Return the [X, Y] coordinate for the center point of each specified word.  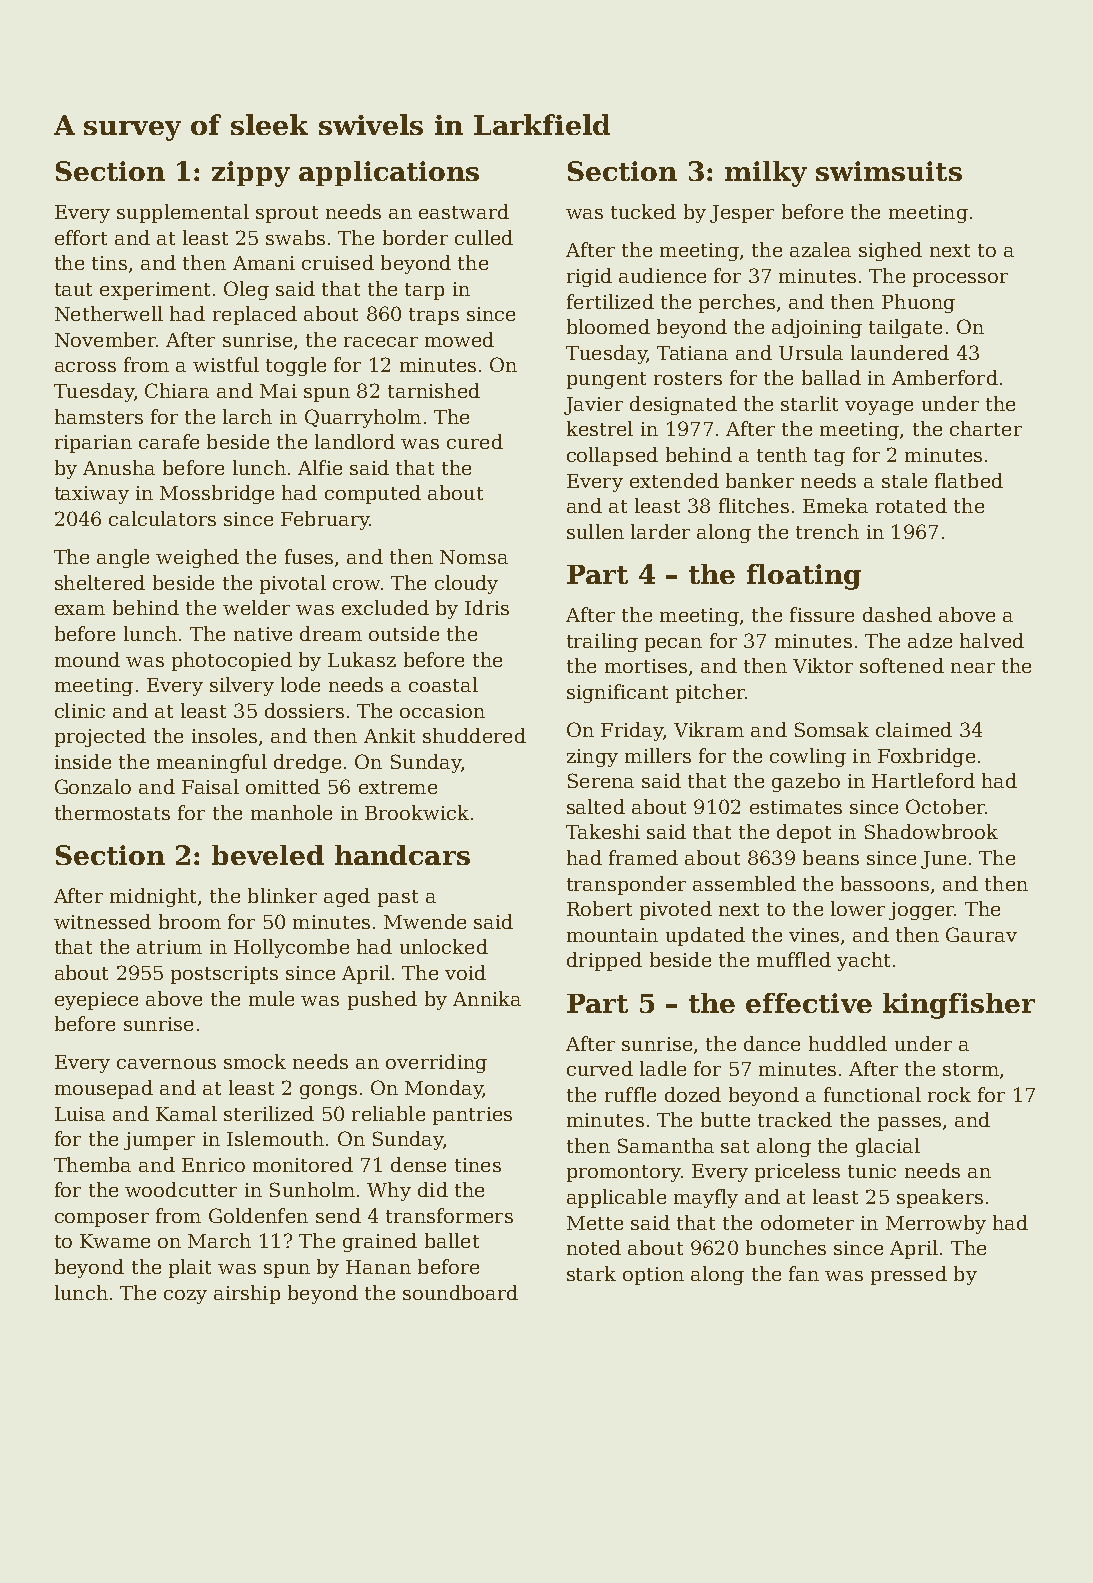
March [219, 1240]
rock [949, 1094]
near [973, 668]
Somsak [832, 729]
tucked [643, 211]
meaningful [212, 763]
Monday [444, 1089]
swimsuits [889, 171]
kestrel [600, 428]
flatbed [969, 480]
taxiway [92, 495]
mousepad [104, 1089]
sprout [287, 214]
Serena [601, 780]
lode [300, 684]
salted [596, 806]
